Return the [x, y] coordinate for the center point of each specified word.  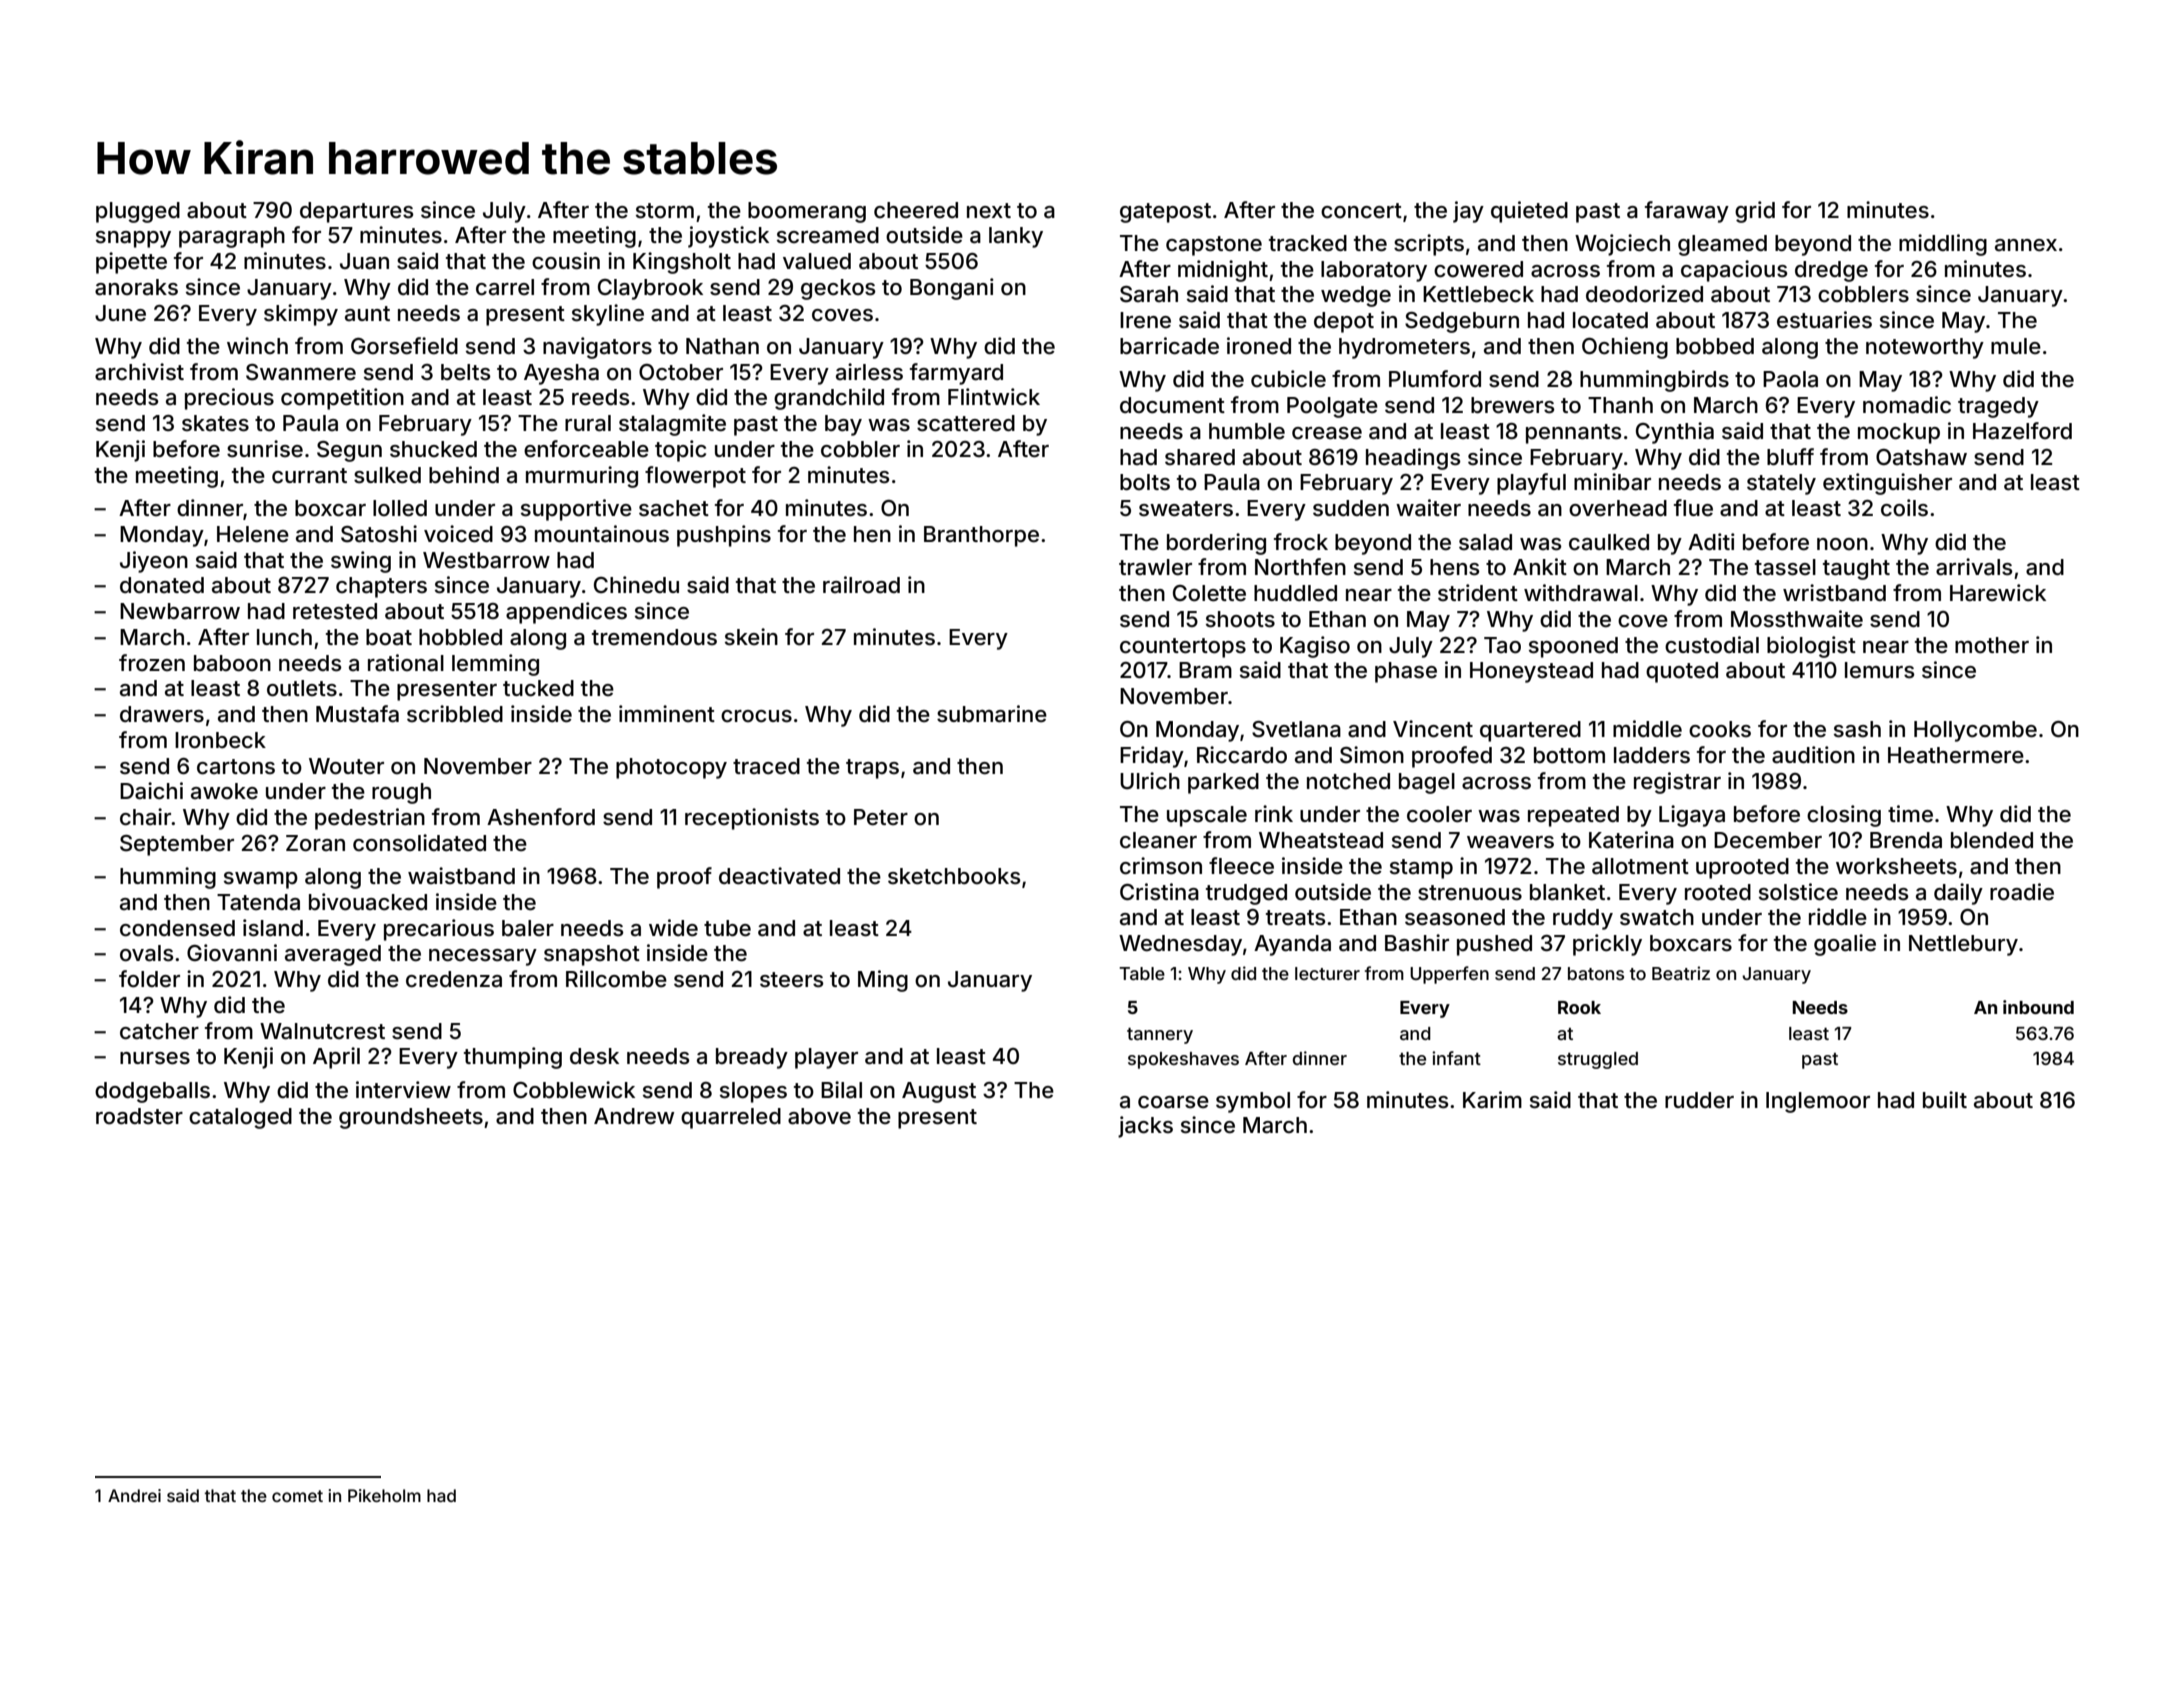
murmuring [582, 477]
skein [751, 637]
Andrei [134, 1495]
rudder [1699, 1100]
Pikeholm [384, 1495]
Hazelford [2022, 431]
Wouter [346, 766]
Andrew [634, 1116]
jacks [1145, 1127]
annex [2026, 245]
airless [869, 371]
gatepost [1165, 213]
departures [357, 212]
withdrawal [1581, 593]
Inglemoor [1818, 1102]
